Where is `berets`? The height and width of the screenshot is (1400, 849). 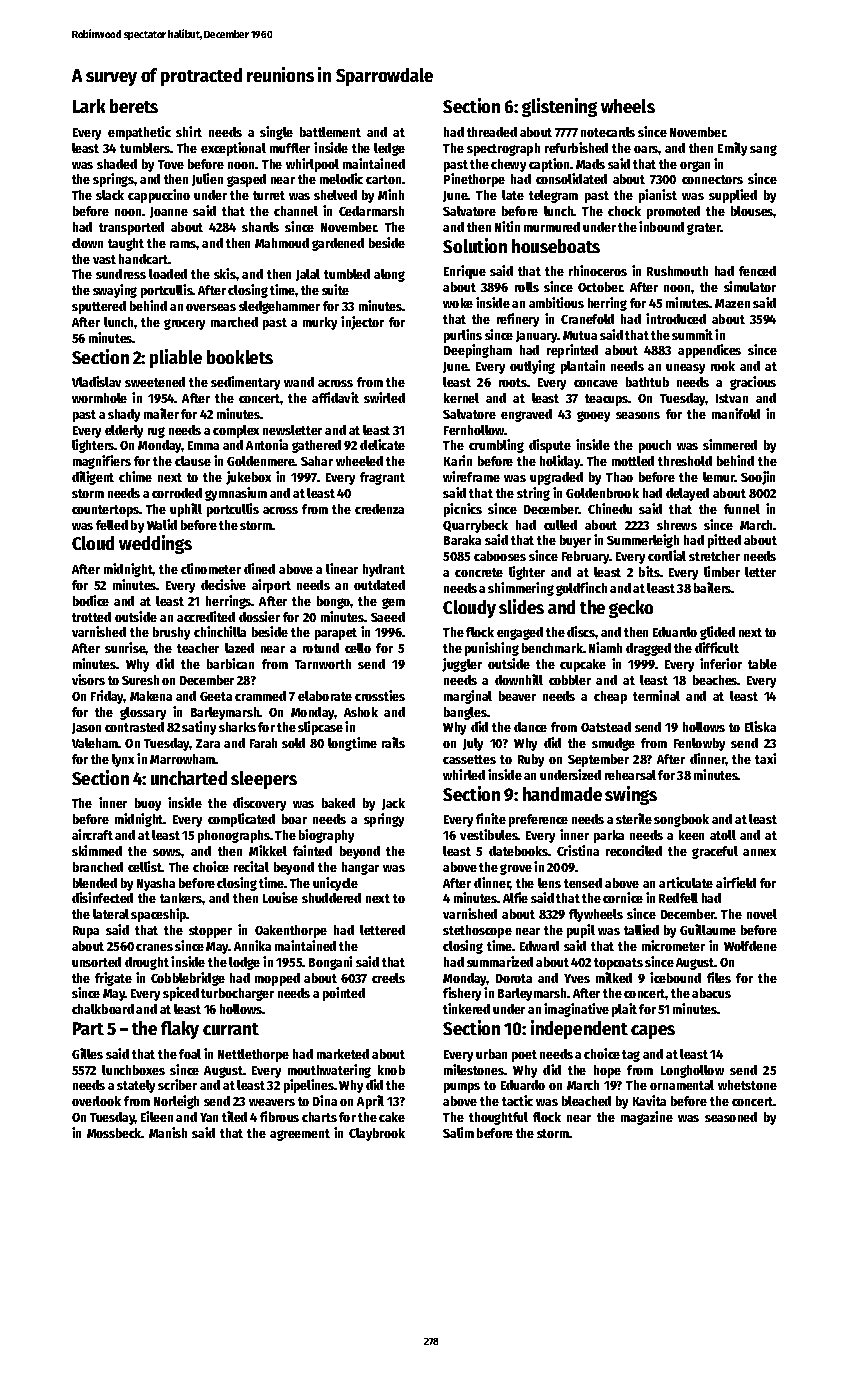
berets is located at coordinates (134, 106).
